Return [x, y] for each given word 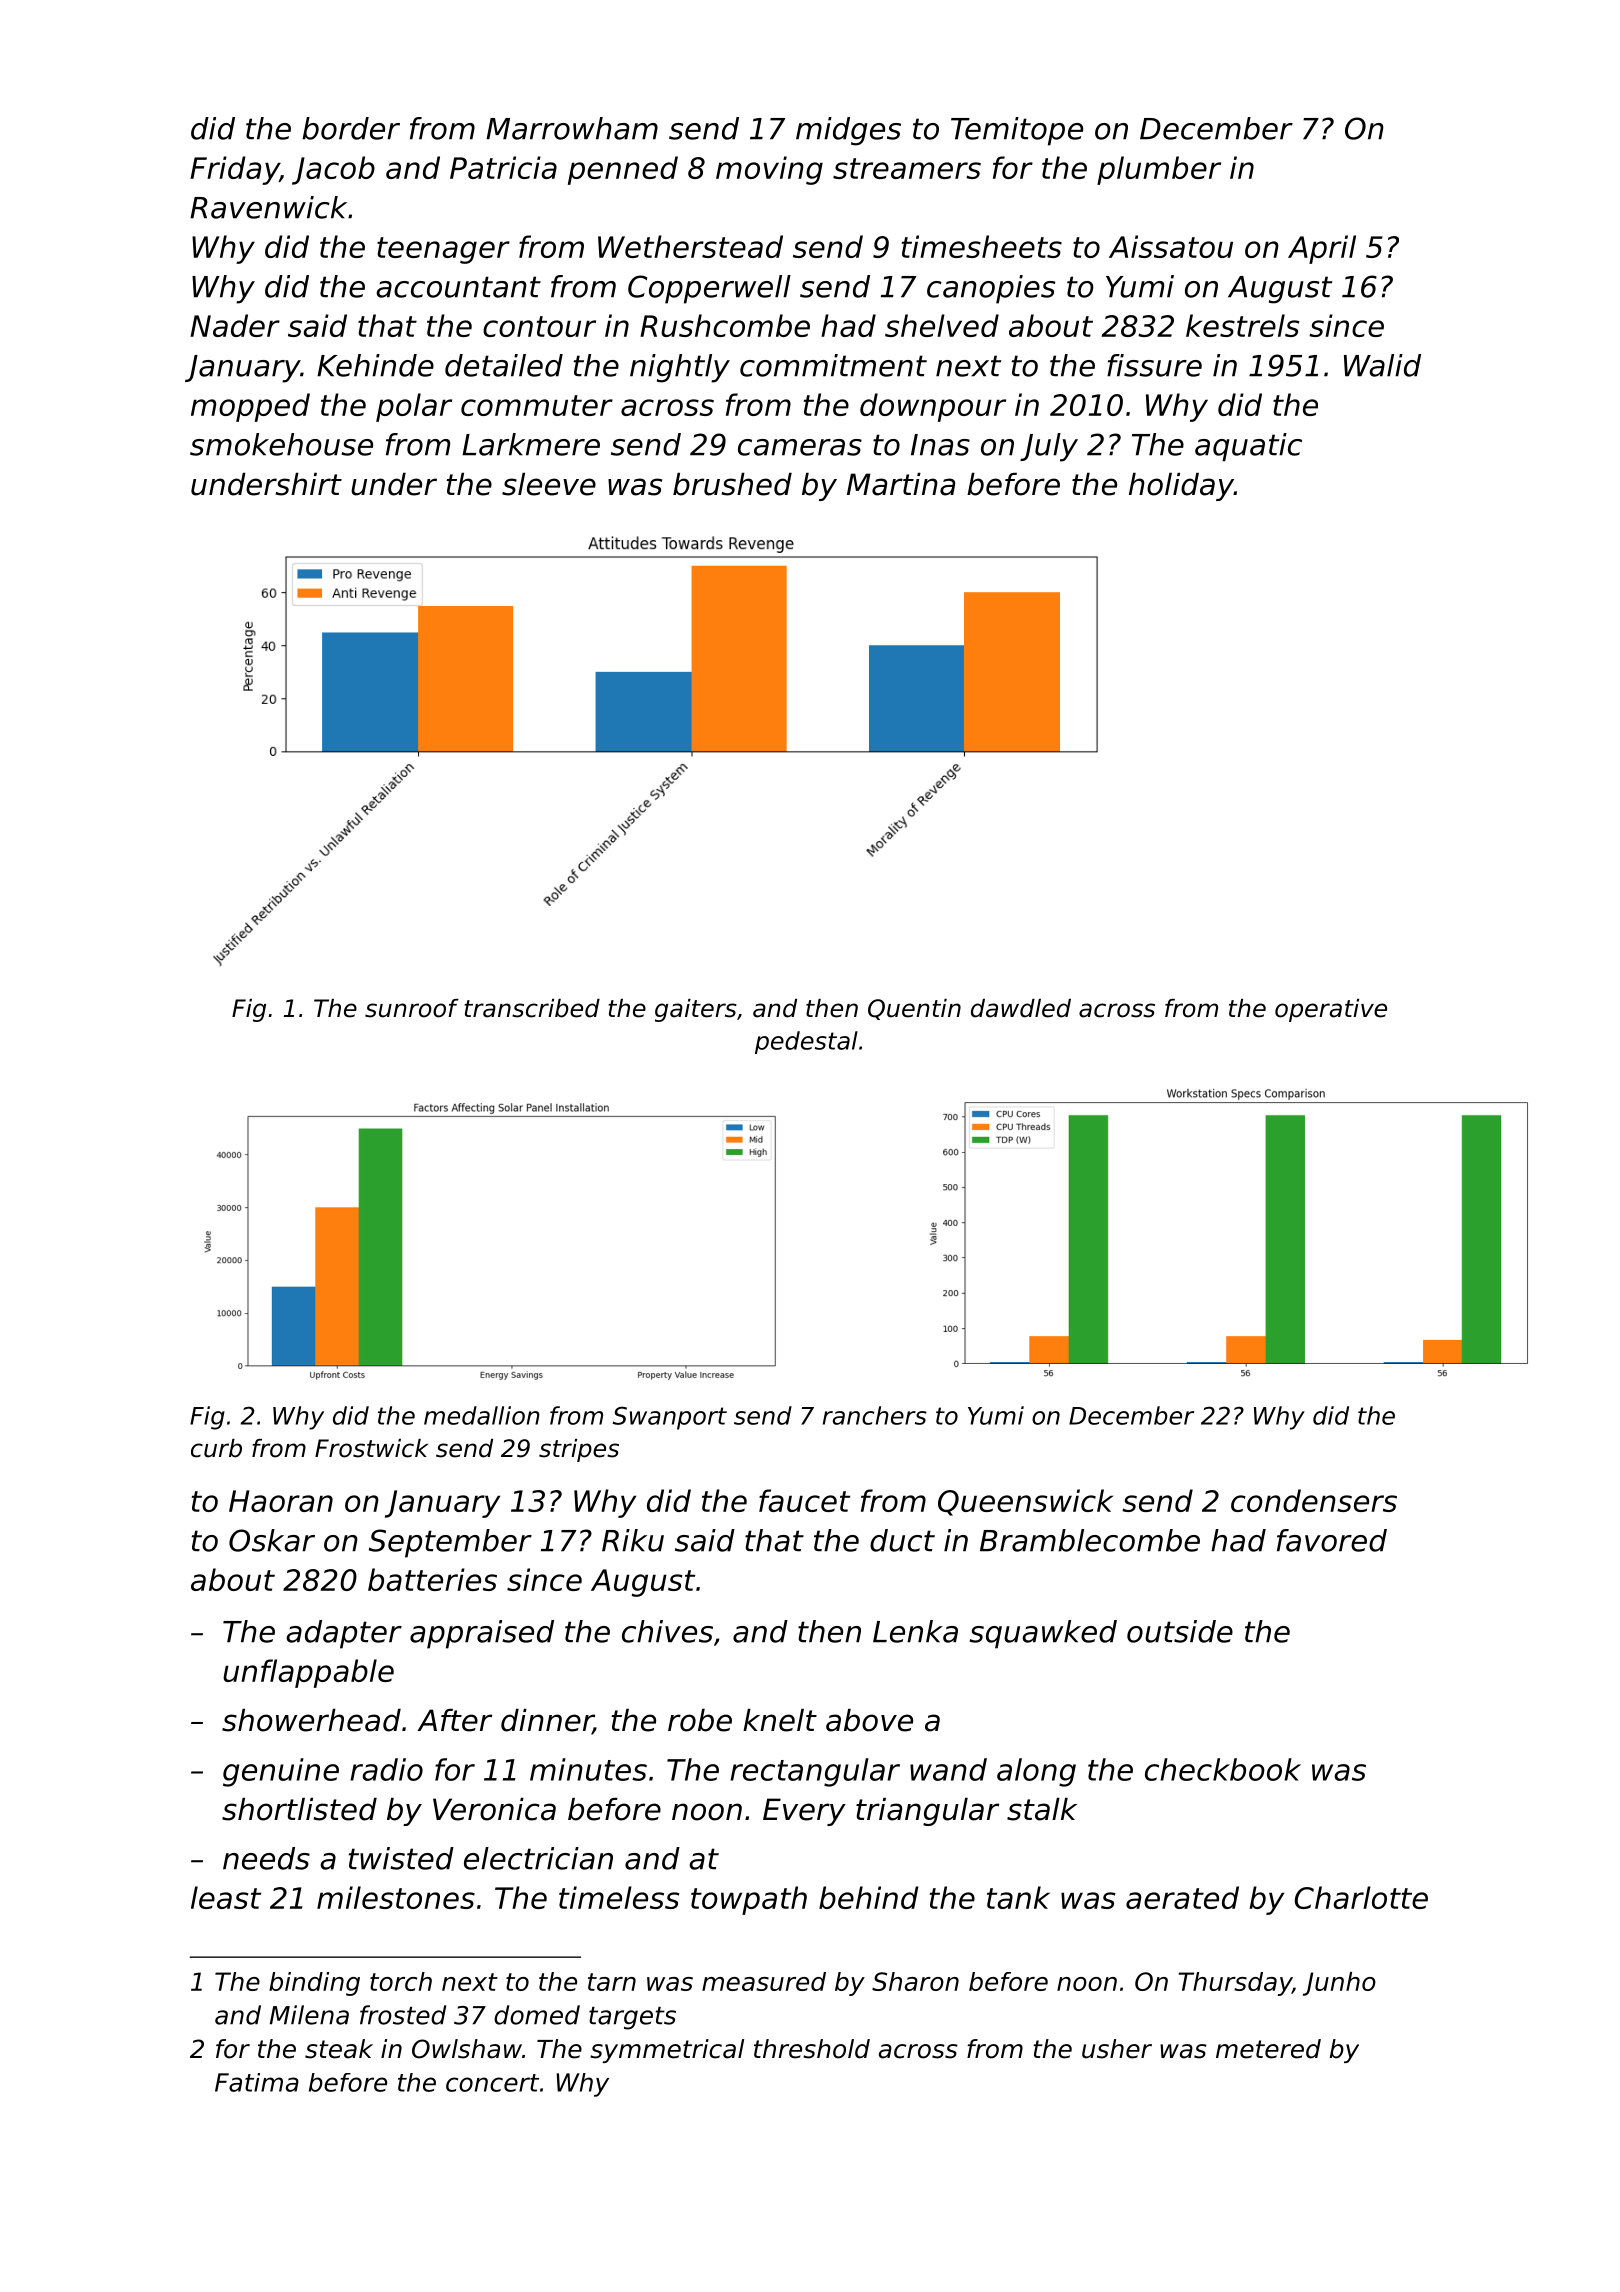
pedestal [806, 1042]
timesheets [982, 246]
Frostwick [371, 1448]
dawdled [1021, 1008]
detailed [504, 365]
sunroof [412, 1008]
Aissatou [1171, 246]
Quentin [914, 1009]
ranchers [875, 1415]
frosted [403, 2015]
